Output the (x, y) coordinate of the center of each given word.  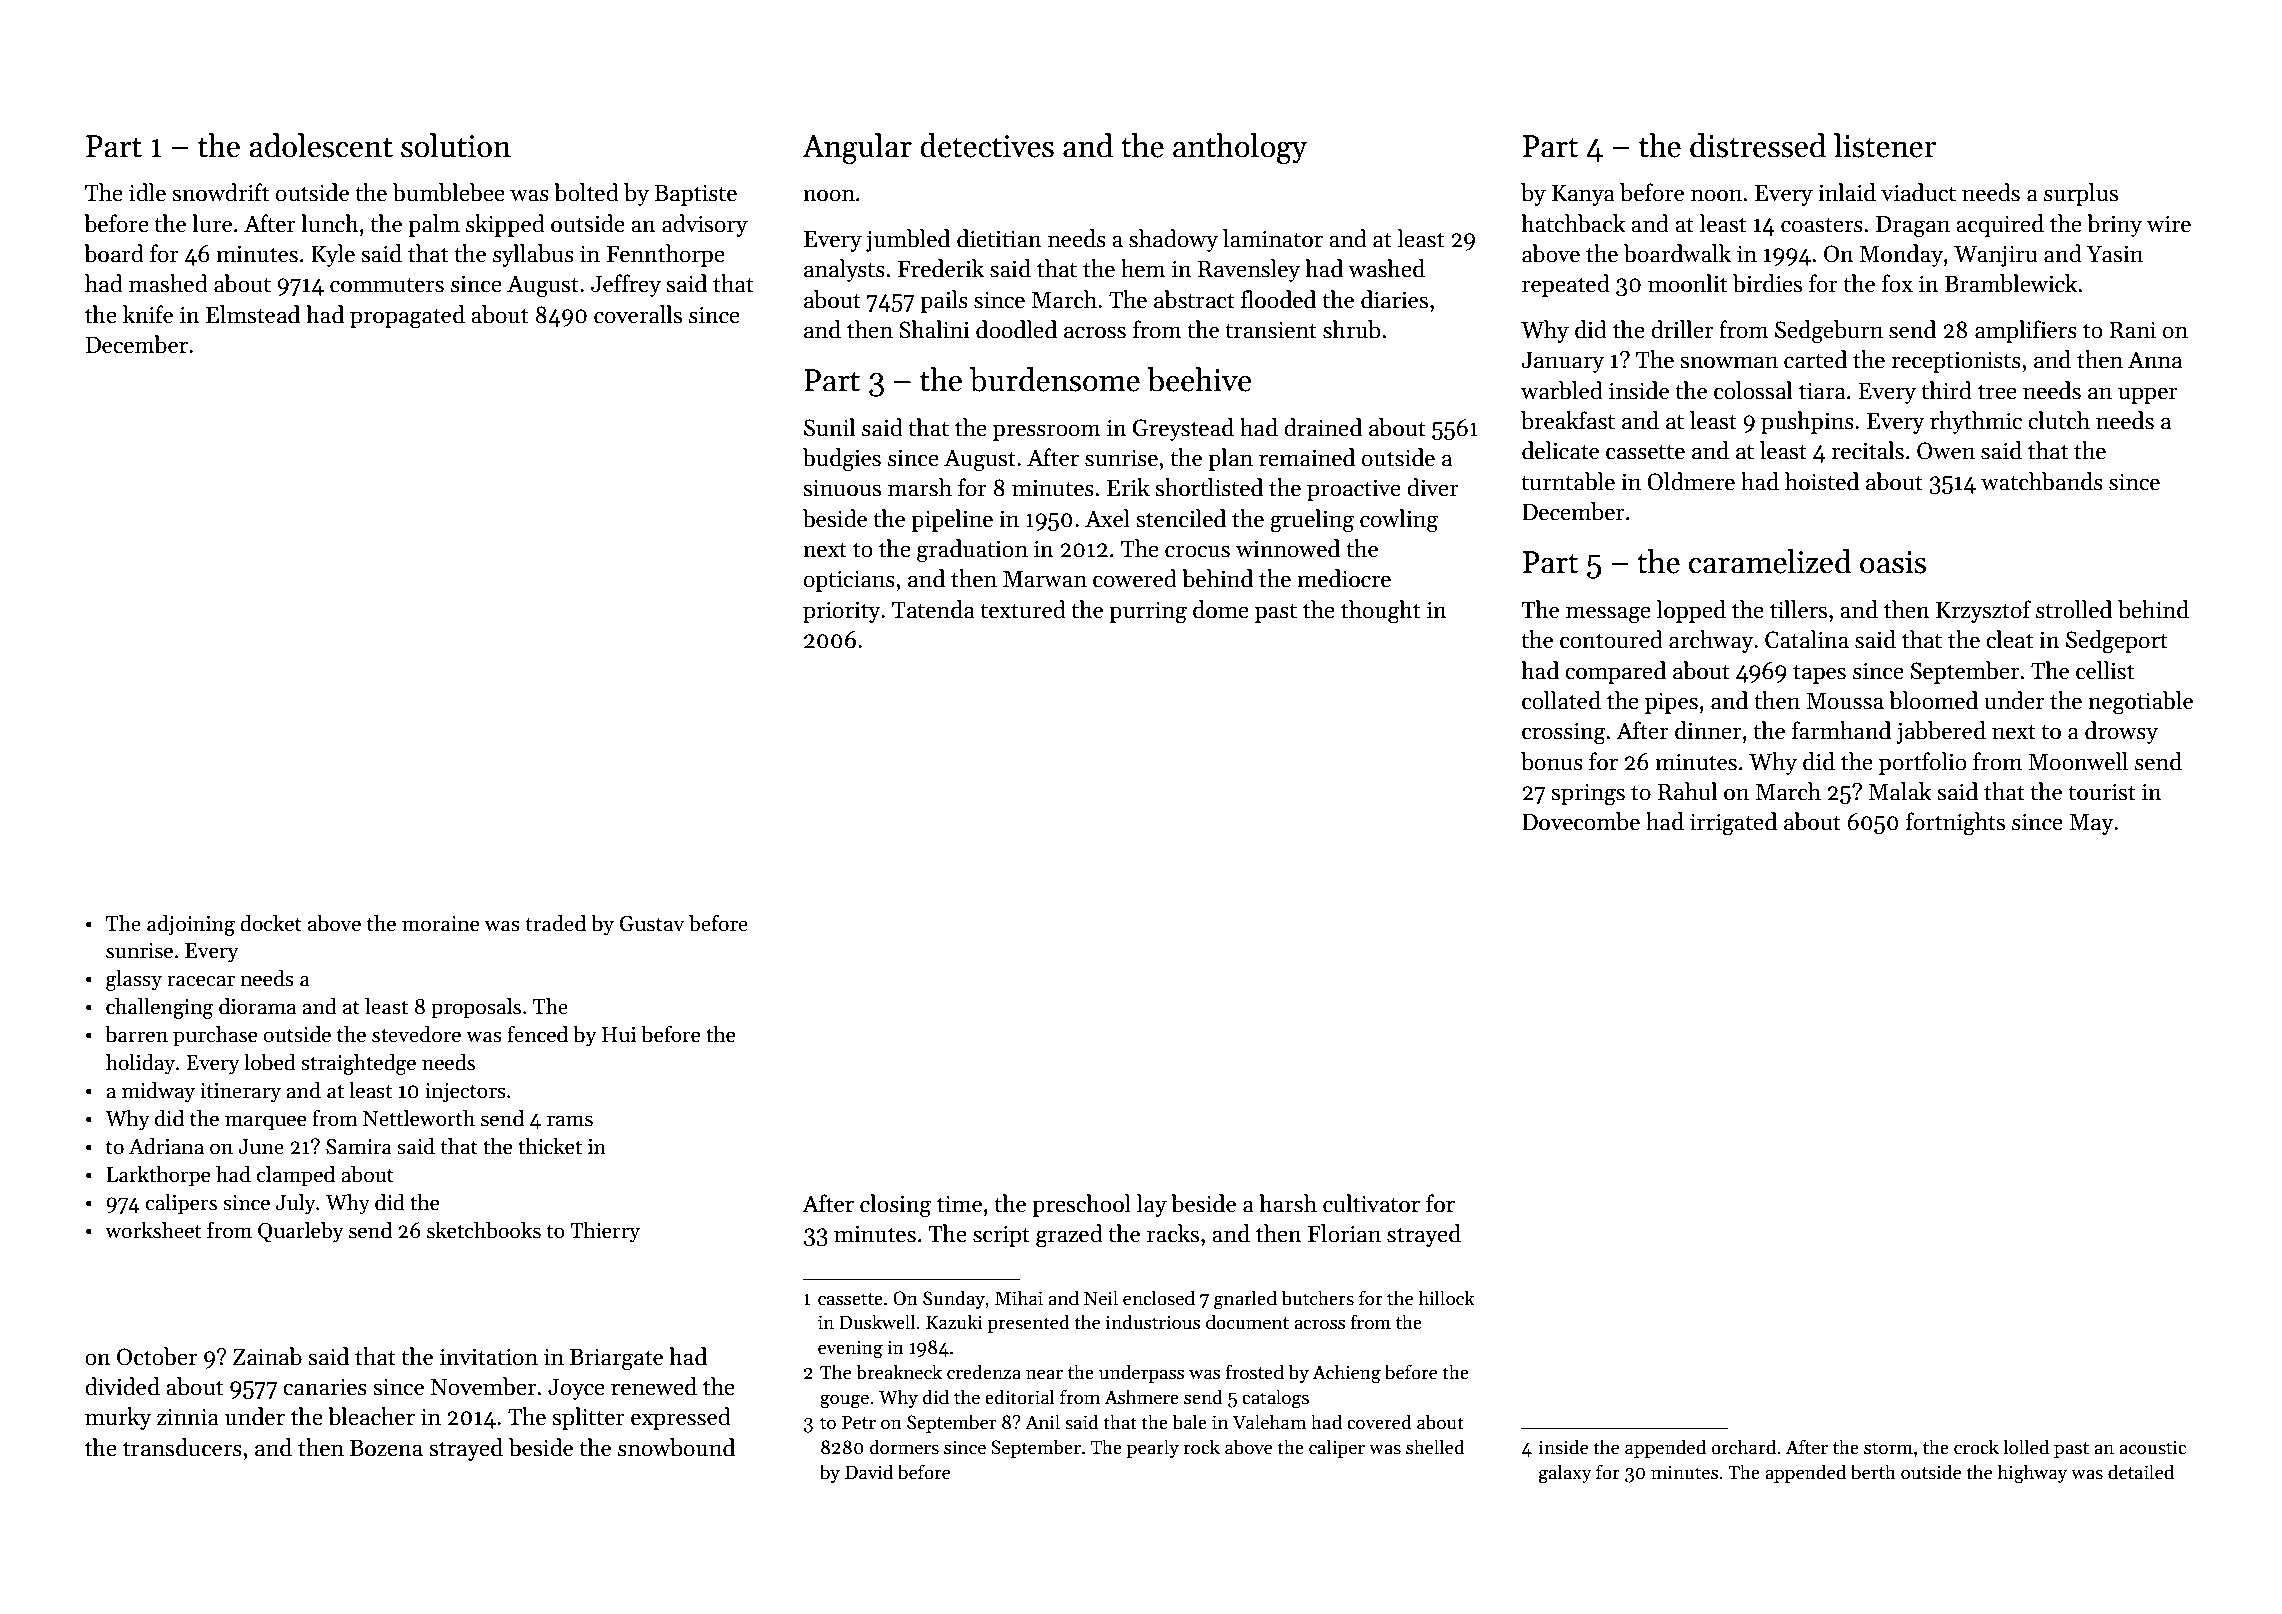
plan (1230, 459)
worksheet (153, 1230)
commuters (387, 285)
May (2091, 824)
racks (1173, 1233)
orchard (1743, 1447)
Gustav (652, 924)
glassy (134, 980)
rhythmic (1976, 422)
